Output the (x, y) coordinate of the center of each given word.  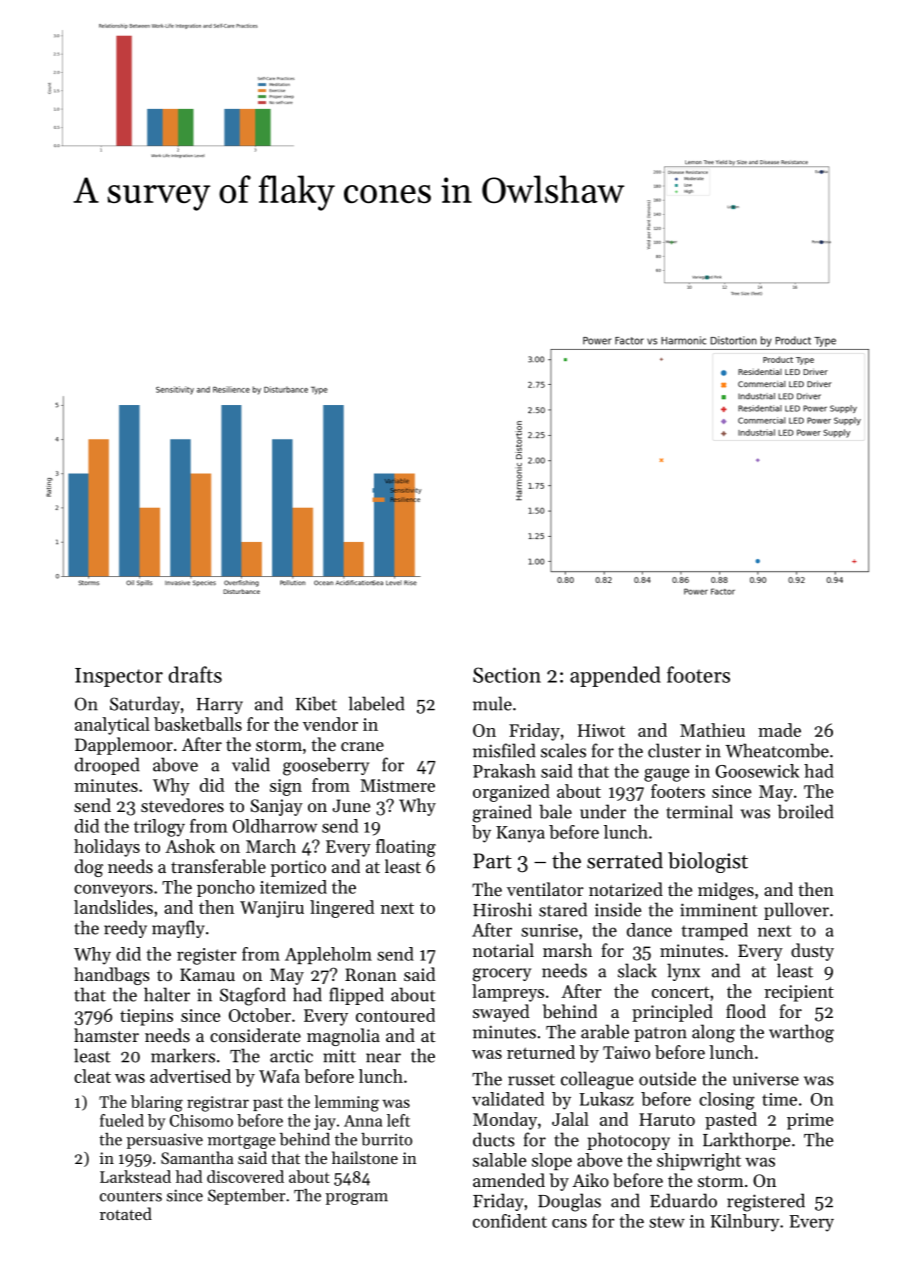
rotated (126, 1213)
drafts (195, 674)
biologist (708, 862)
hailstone (365, 1157)
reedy (125, 929)
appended (615, 676)
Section (507, 675)
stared (563, 909)
